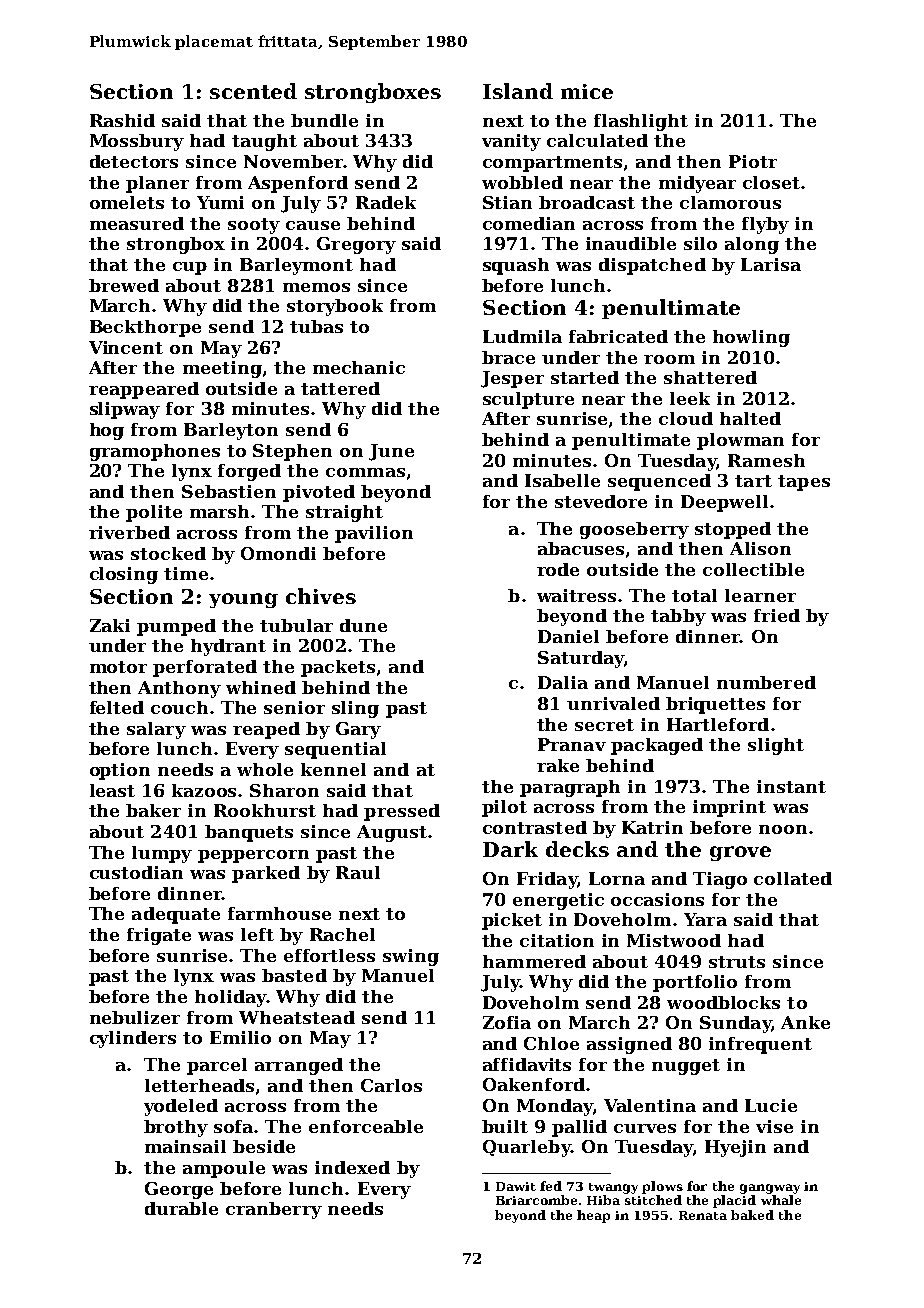 The height and width of the document is (1308, 924). Describe the element at coordinates (771, 264) in the document. I see `Larisa` at that location.
